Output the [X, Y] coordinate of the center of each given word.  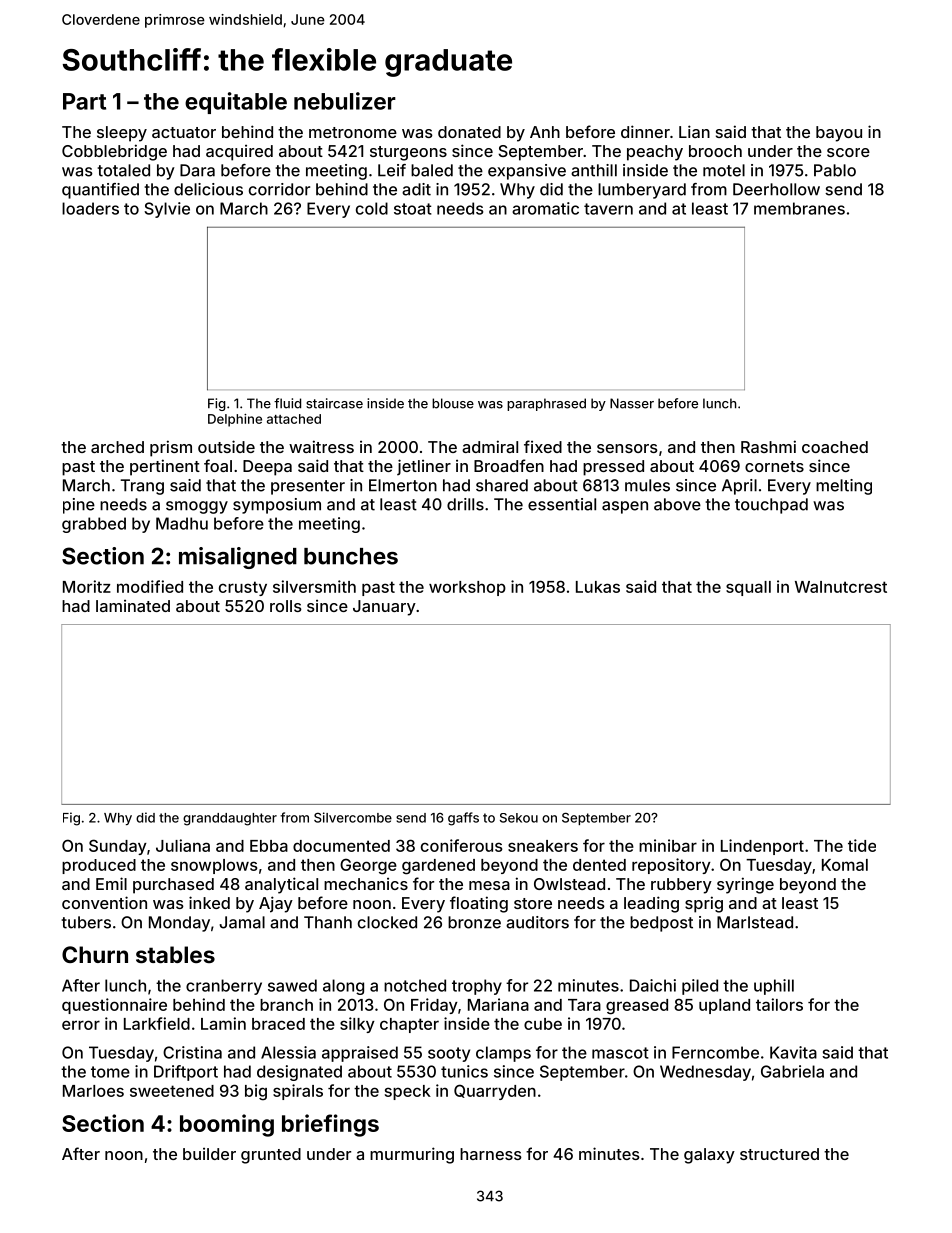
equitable [236, 103]
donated [469, 132]
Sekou [519, 818]
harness [491, 1154]
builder [209, 1154]
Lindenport [762, 847]
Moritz [87, 586]
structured [779, 1154]
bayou [839, 134]
